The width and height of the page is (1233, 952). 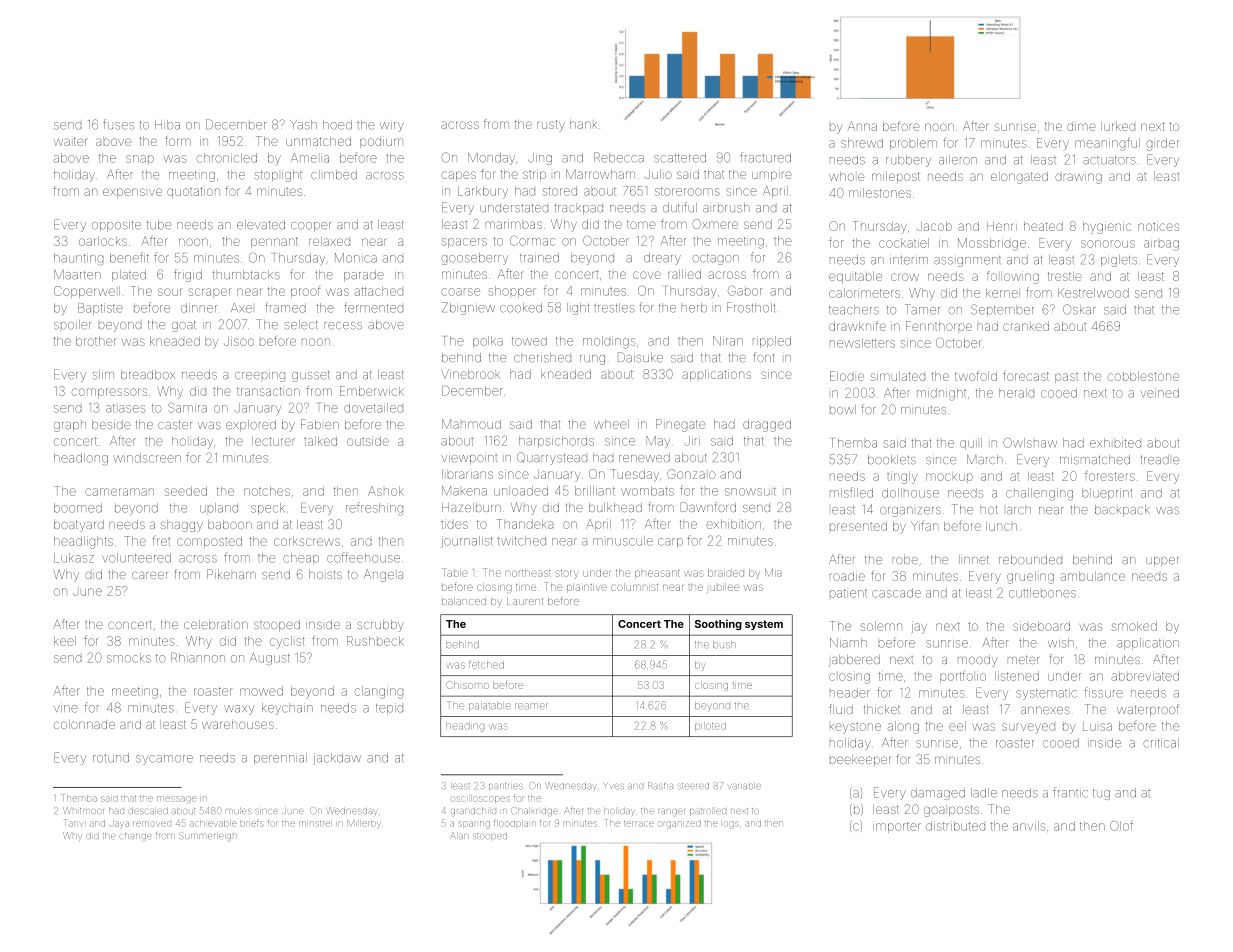 I want to click on shopper, so click(x=512, y=292).
